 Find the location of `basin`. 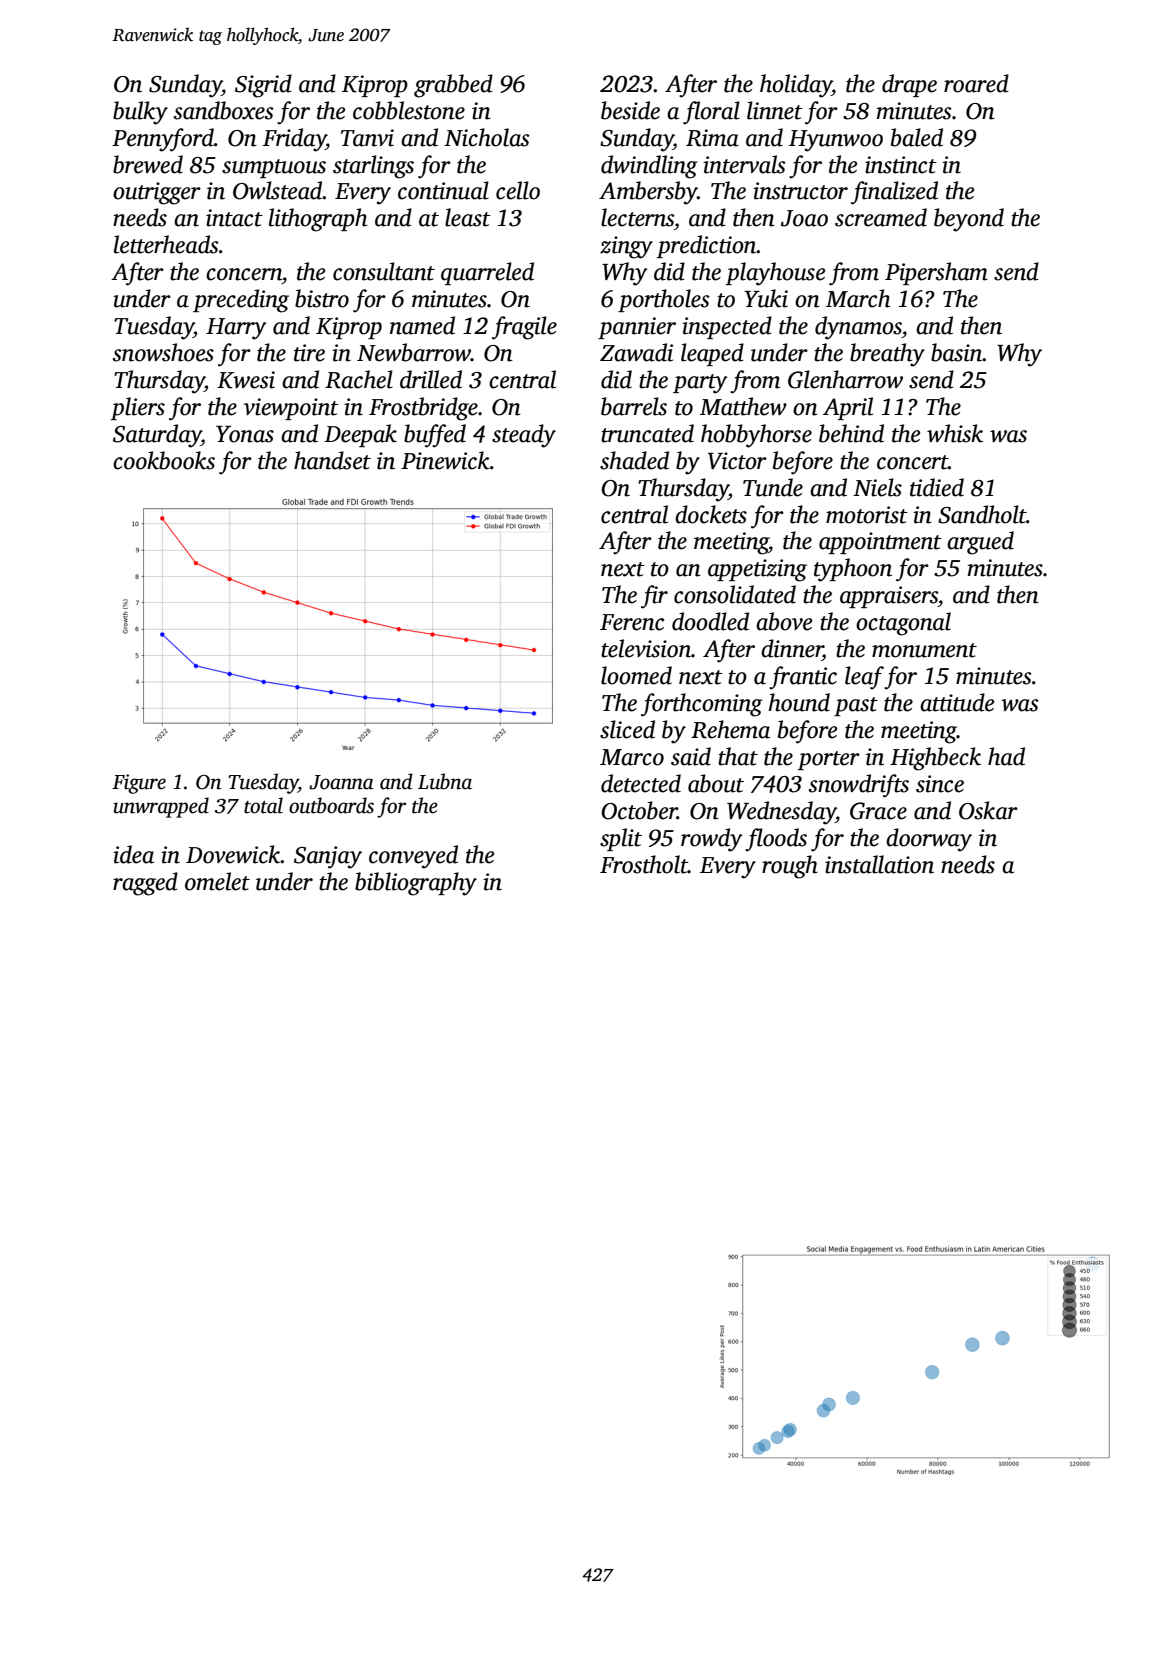

basin is located at coordinates (957, 352).
